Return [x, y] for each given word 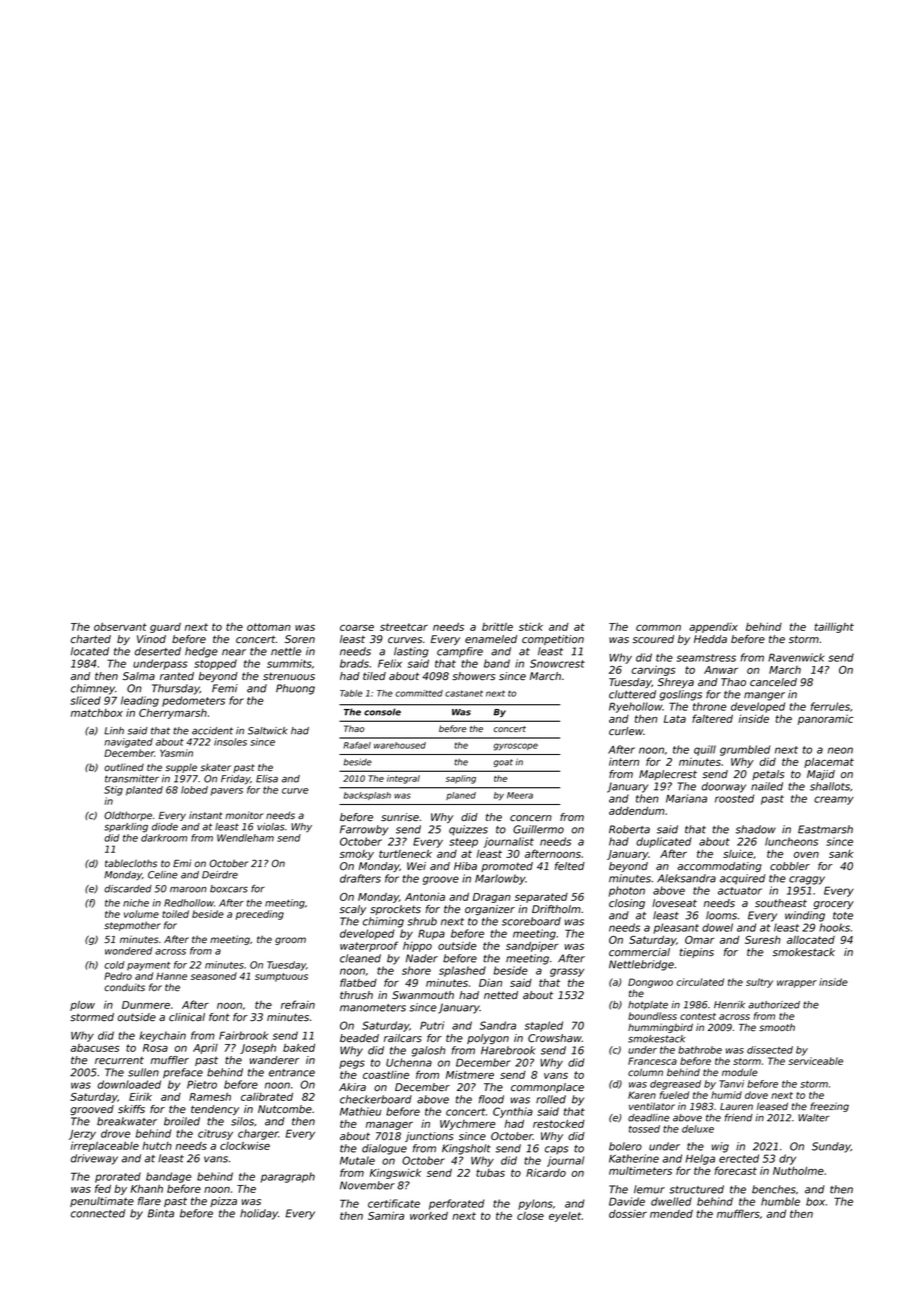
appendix [713, 628]
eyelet [565, 1217]
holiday [259, 1214]
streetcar [404, 627]
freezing [829, 1107]
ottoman [269, 627]
